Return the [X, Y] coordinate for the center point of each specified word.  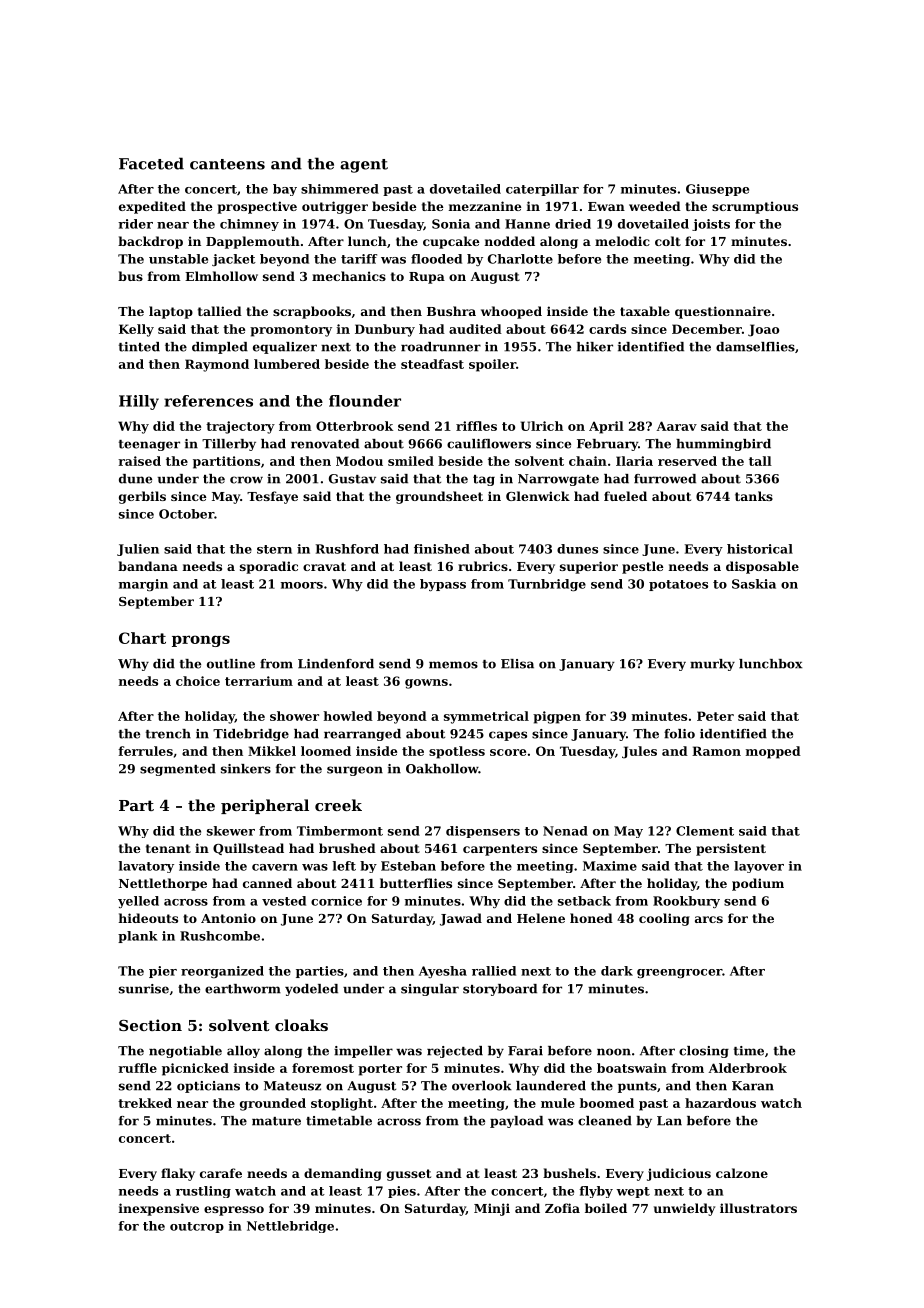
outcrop [197, 1227]
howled [348, 716]
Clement [705, 831]
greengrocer [679, 973]
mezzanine [485, 206]
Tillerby [229, 445]
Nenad [565, 831]
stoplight [342, 1104]
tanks [754, 496]
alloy [243, 1052]
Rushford [347, 549]
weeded [655, 206]
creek [338, 805]
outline [231, 664]
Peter [715, 716]
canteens [227, 164]
